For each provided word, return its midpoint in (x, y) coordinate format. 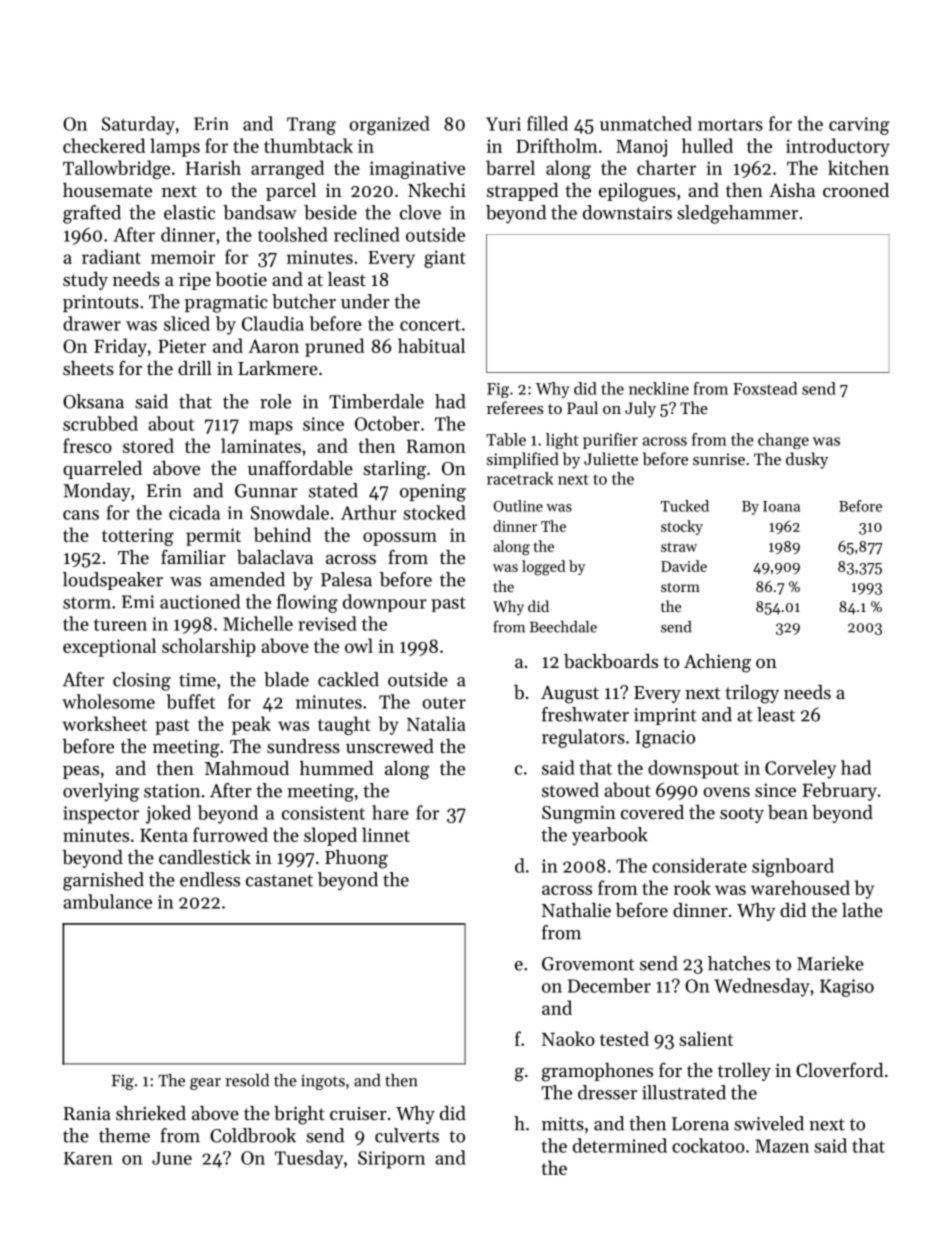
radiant (111, 256)
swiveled (769, 1123)
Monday (97, 492)
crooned (856, 190)
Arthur (369, 512)
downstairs (627, 212)
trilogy (752, 694)
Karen (88, 1158)
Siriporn (391, 1160)
